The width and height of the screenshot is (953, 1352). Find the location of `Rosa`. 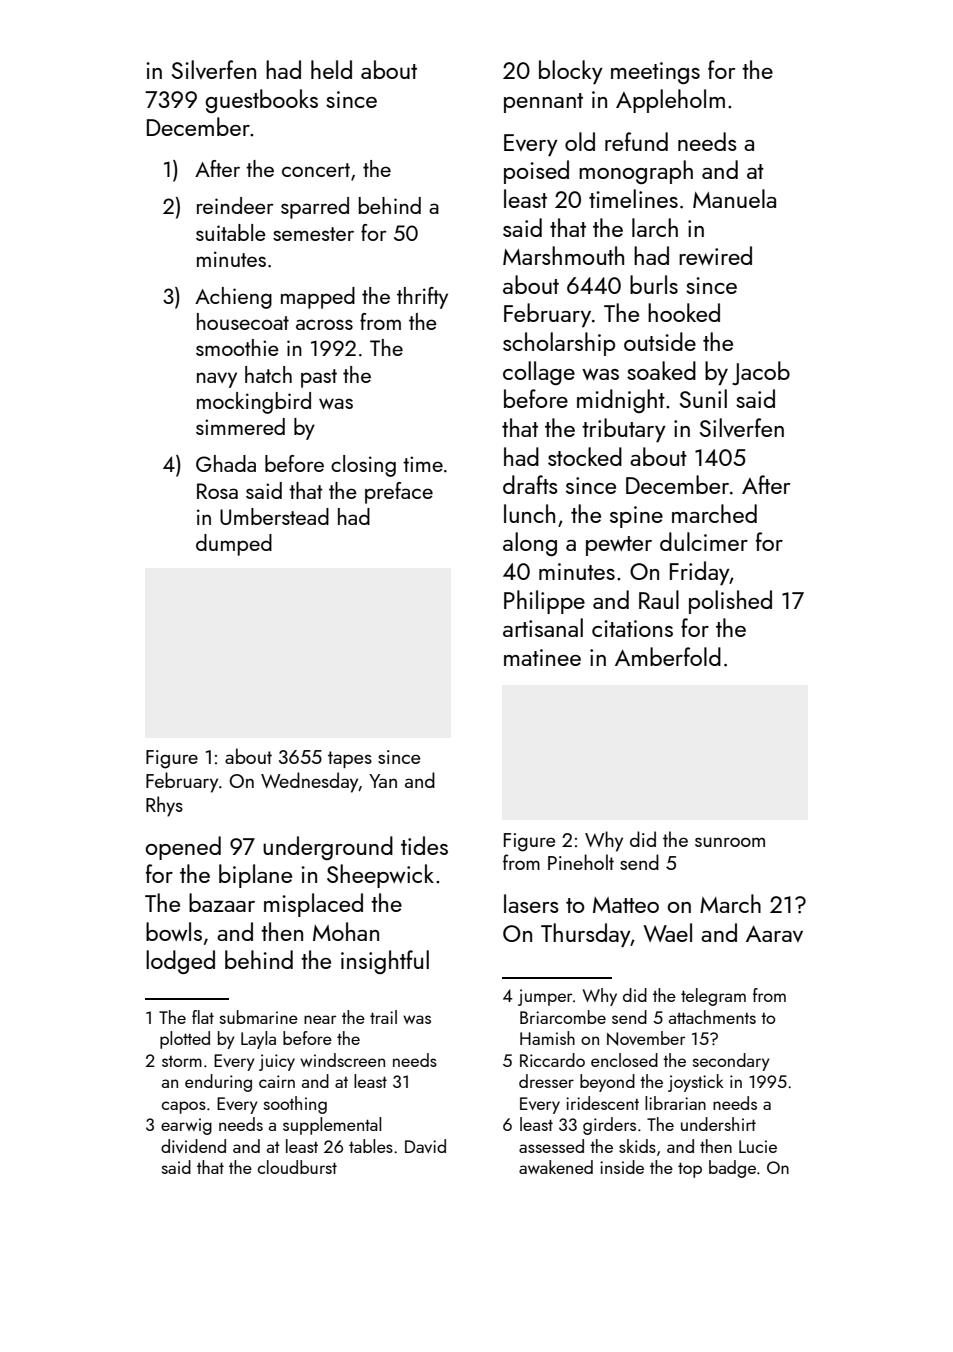

Rosa is located at coordinates (217, 491).
